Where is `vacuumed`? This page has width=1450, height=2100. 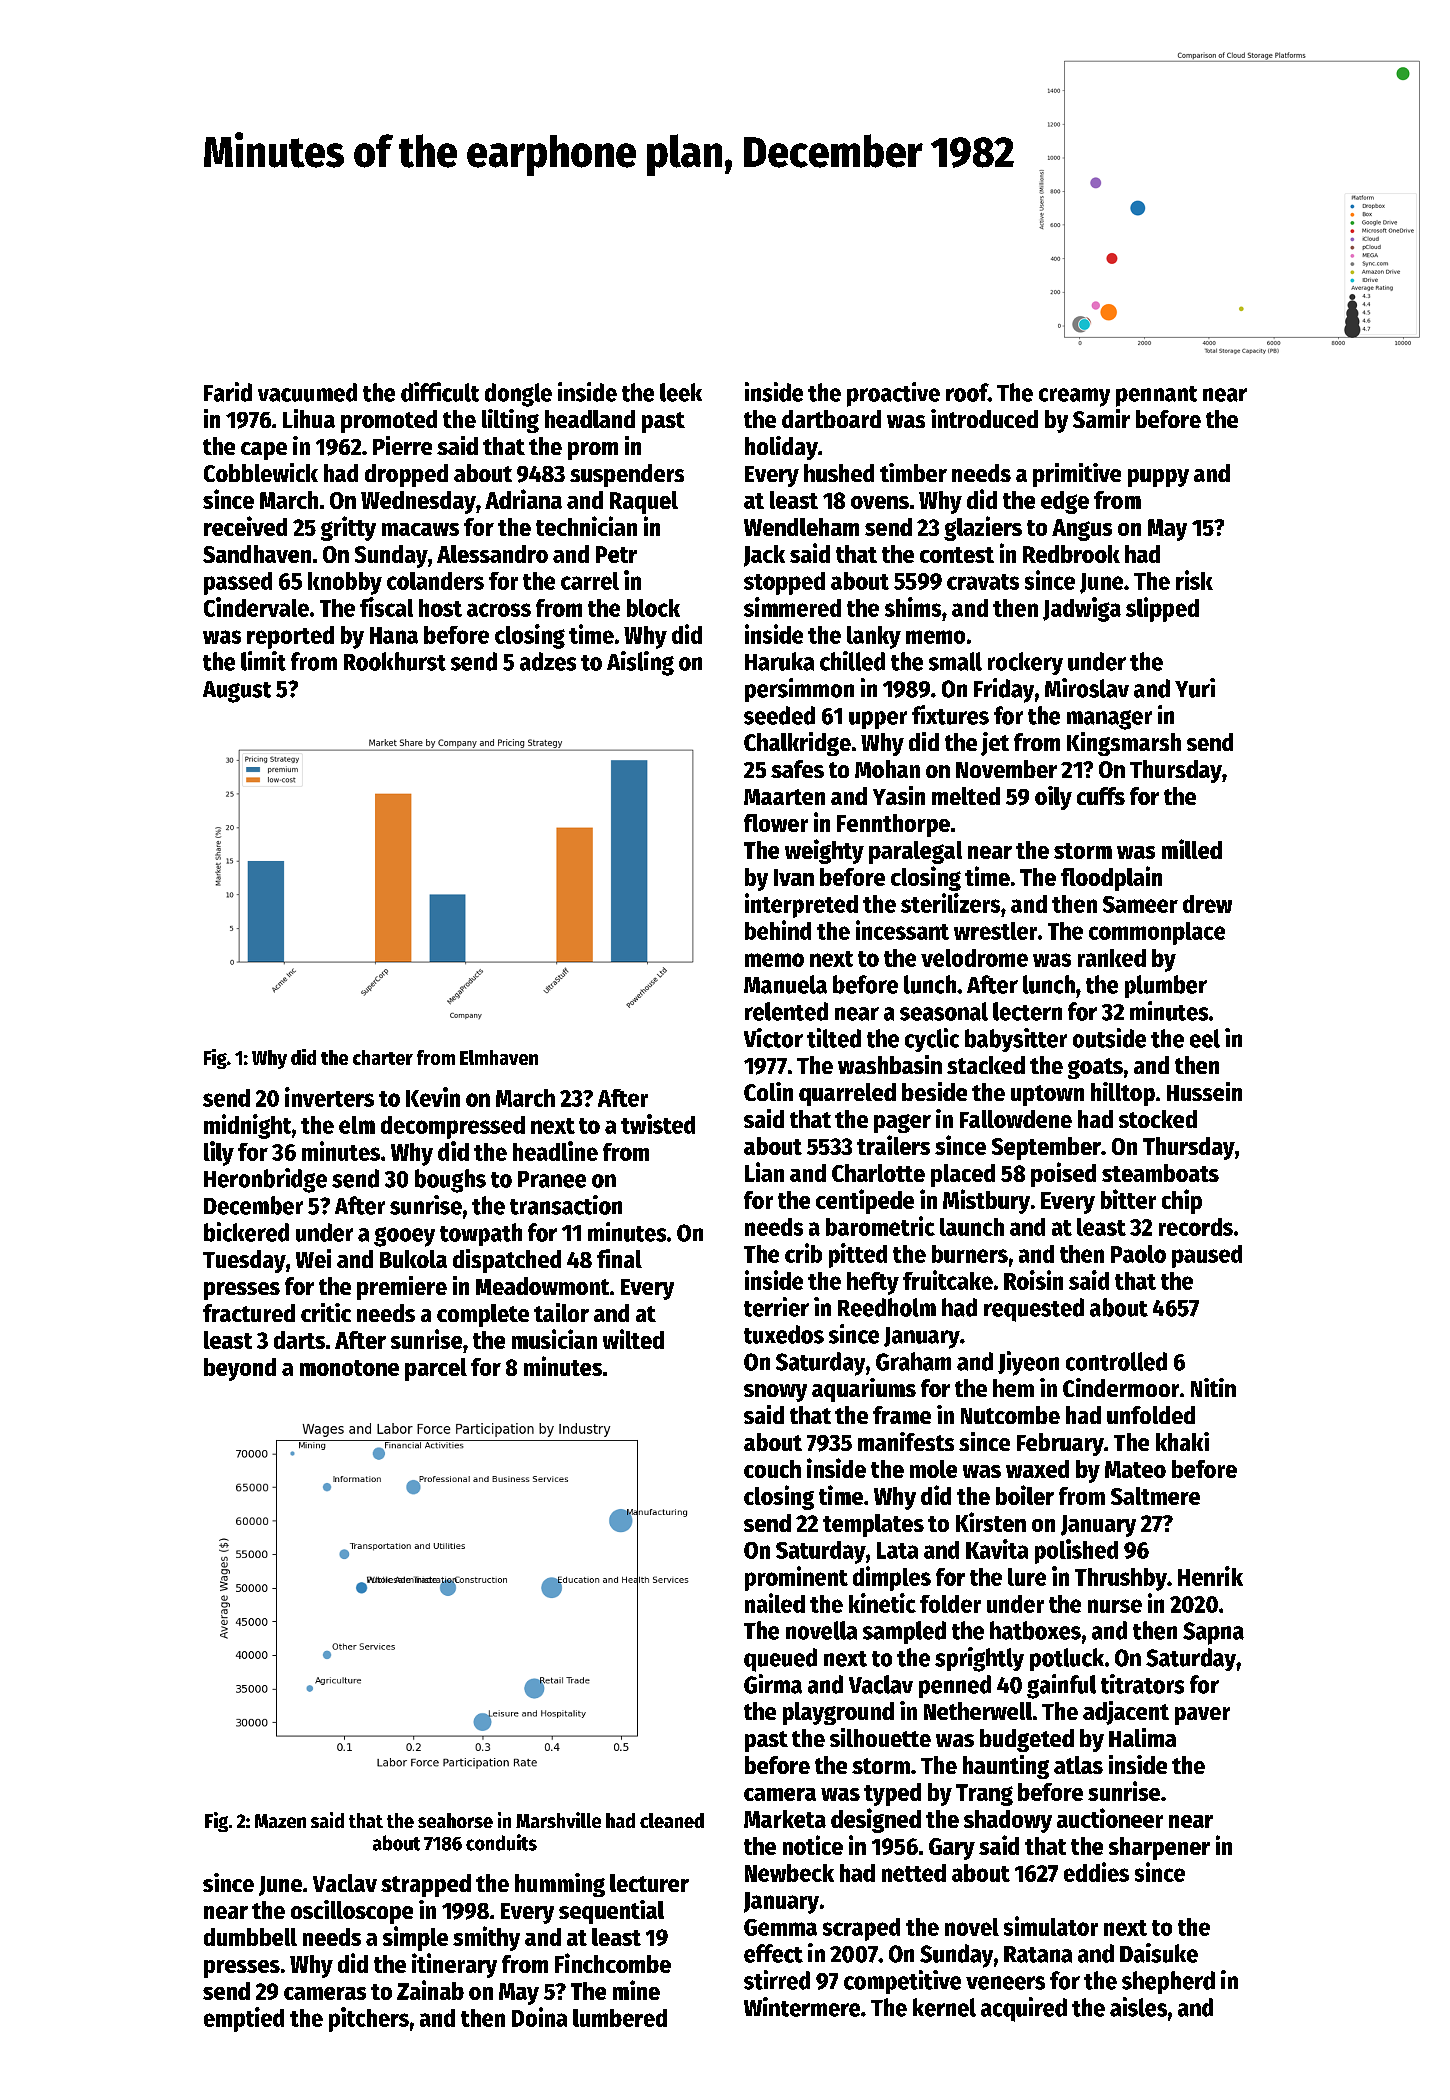
vacuumed is located at coordinates (307, 392).
